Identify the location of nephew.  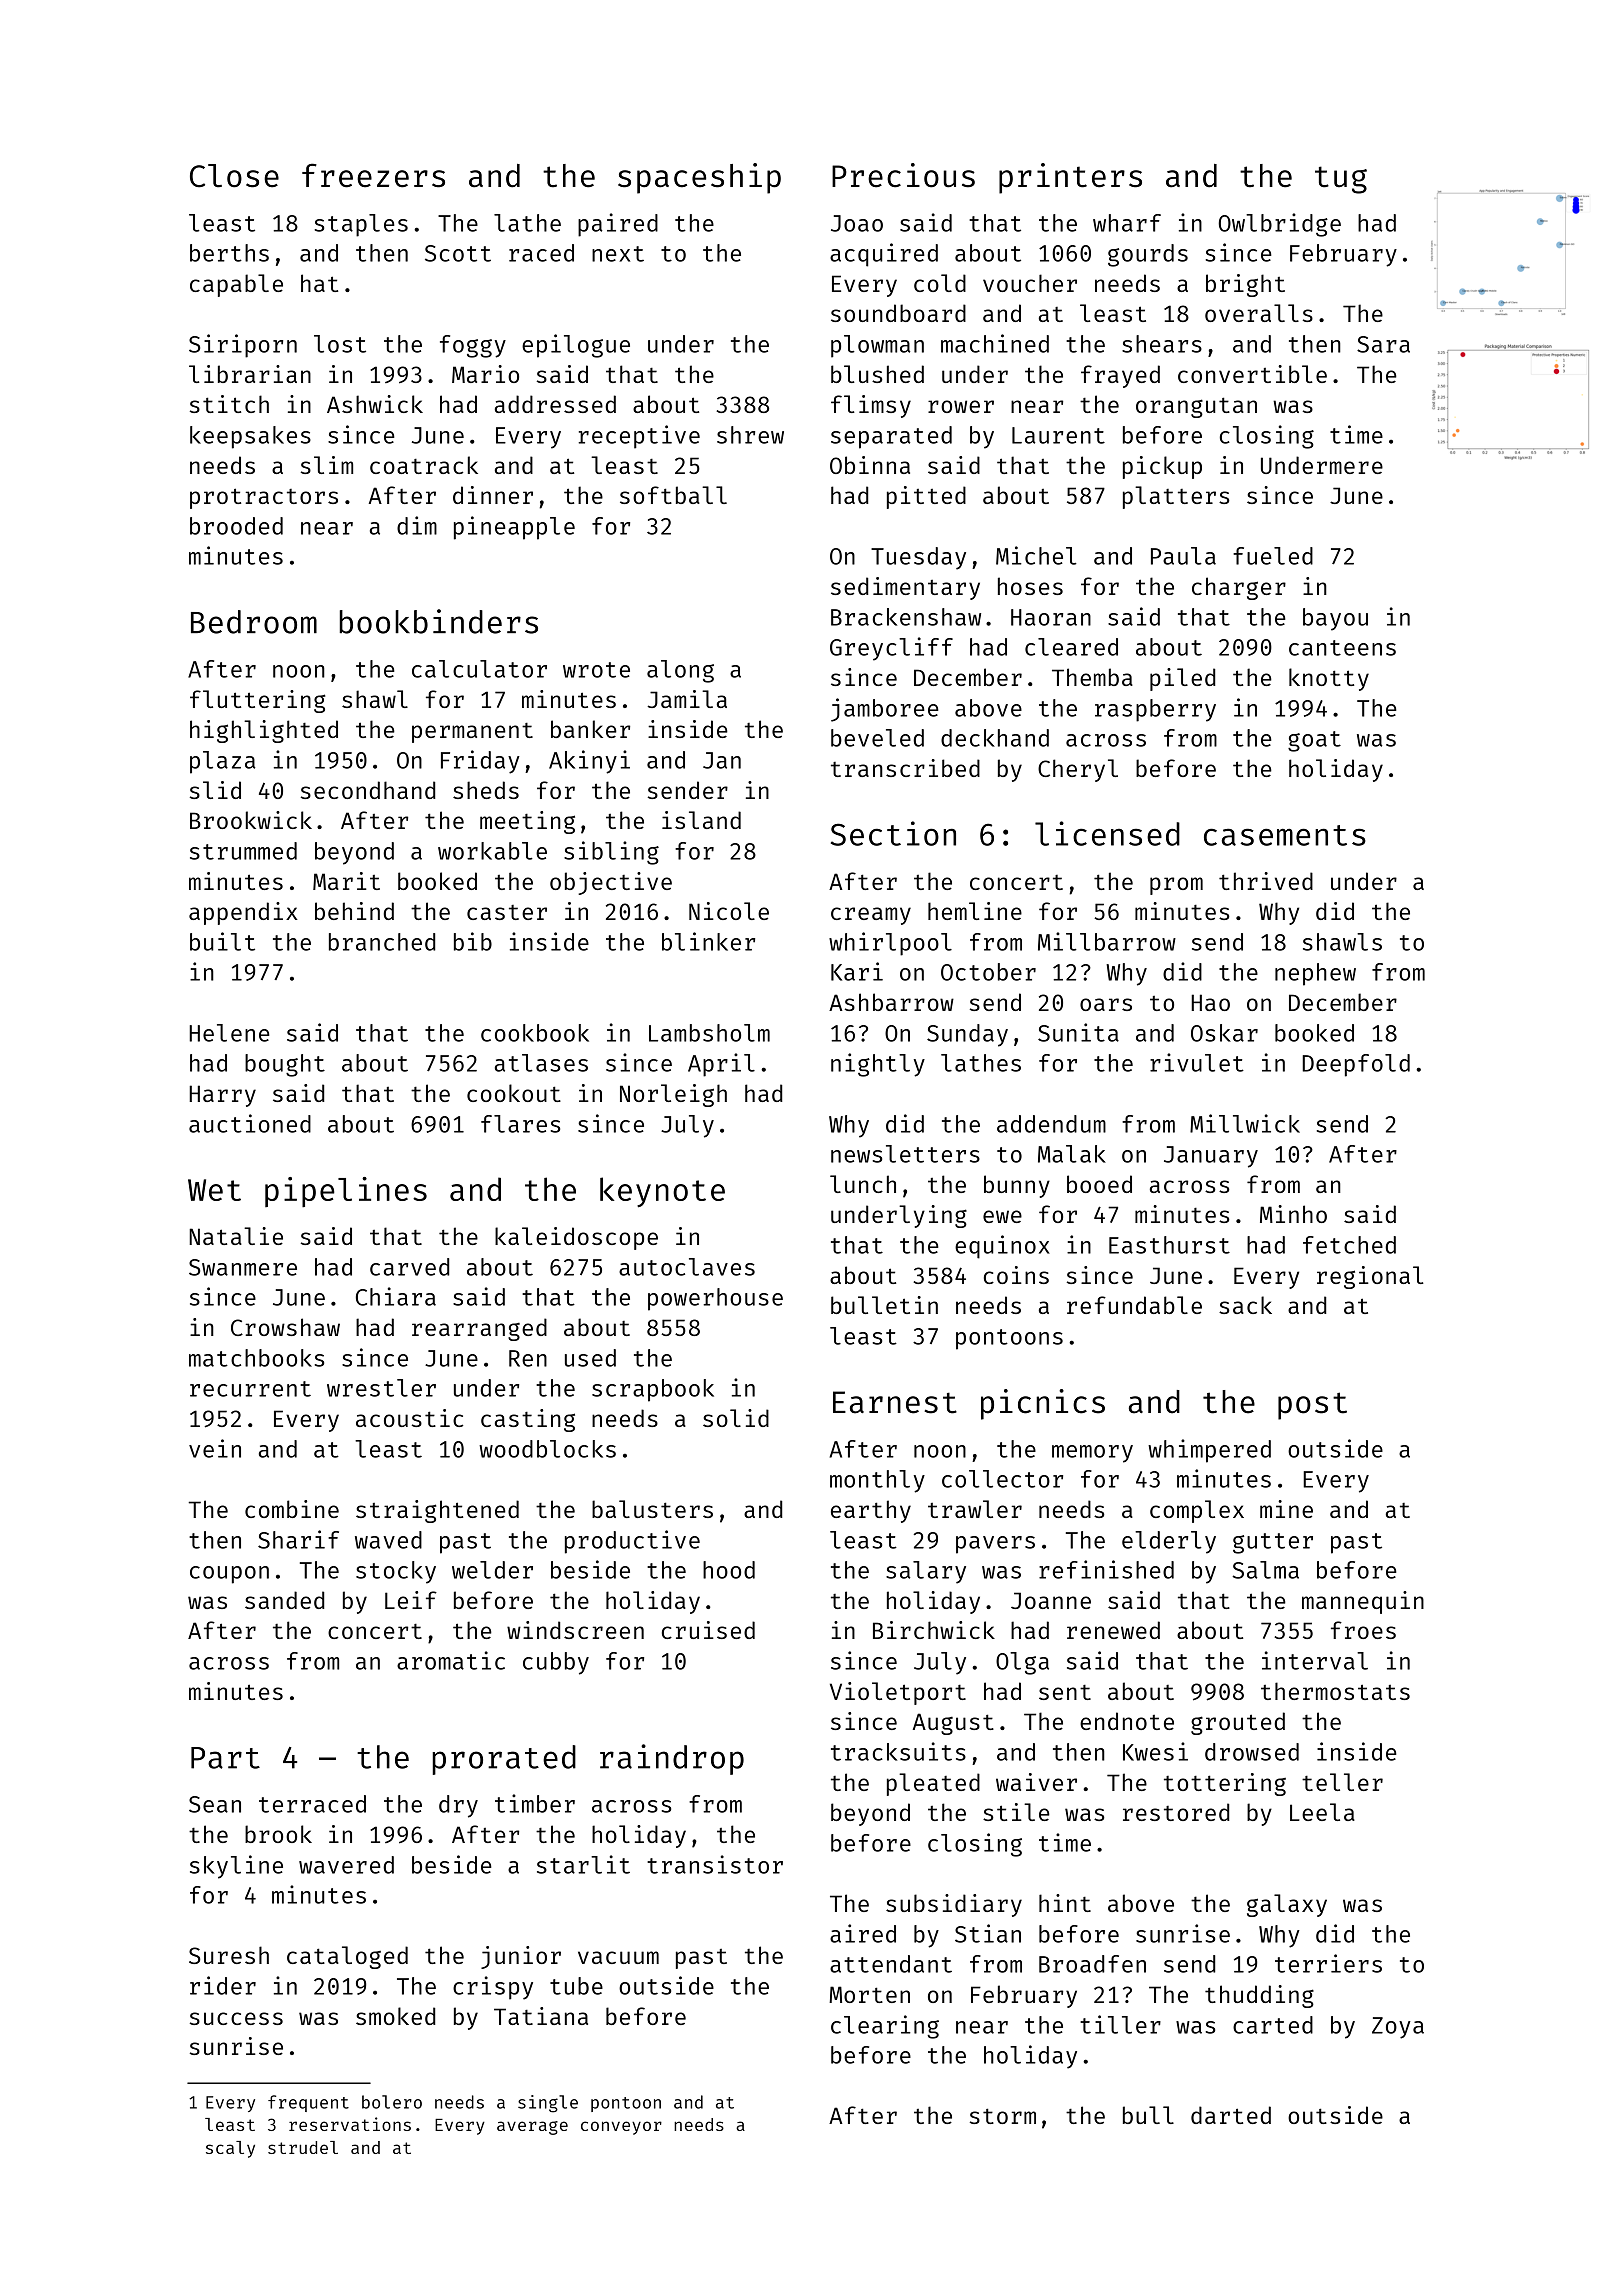
(1315, 974).
